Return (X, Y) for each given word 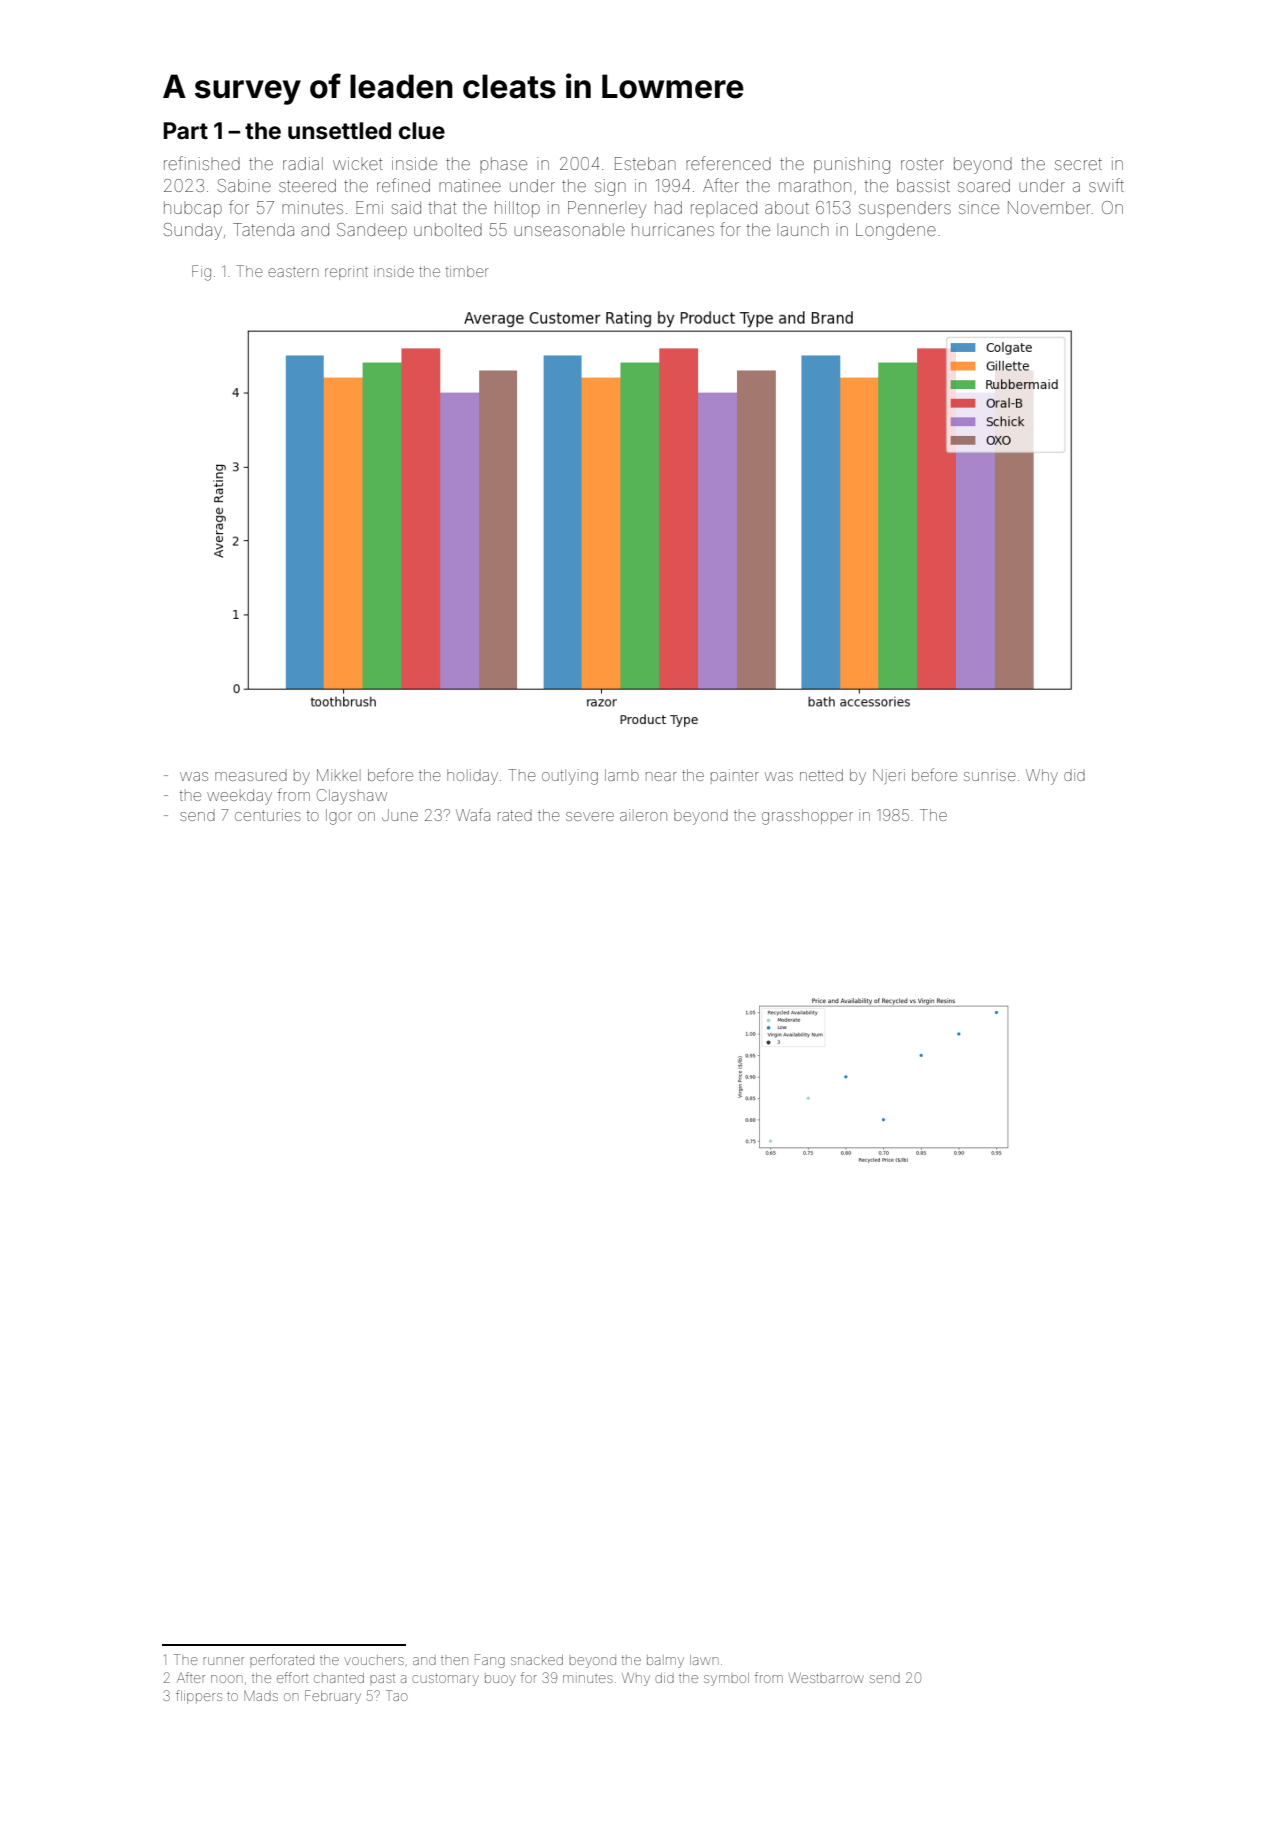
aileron (643, 815)
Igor (339, 817)
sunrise (990, 775)
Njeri (889, 776)
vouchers (374, 1660)
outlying (570, 777)
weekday (239, 797)
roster (922, 164)
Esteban (645, 163)
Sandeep (372, 231)
